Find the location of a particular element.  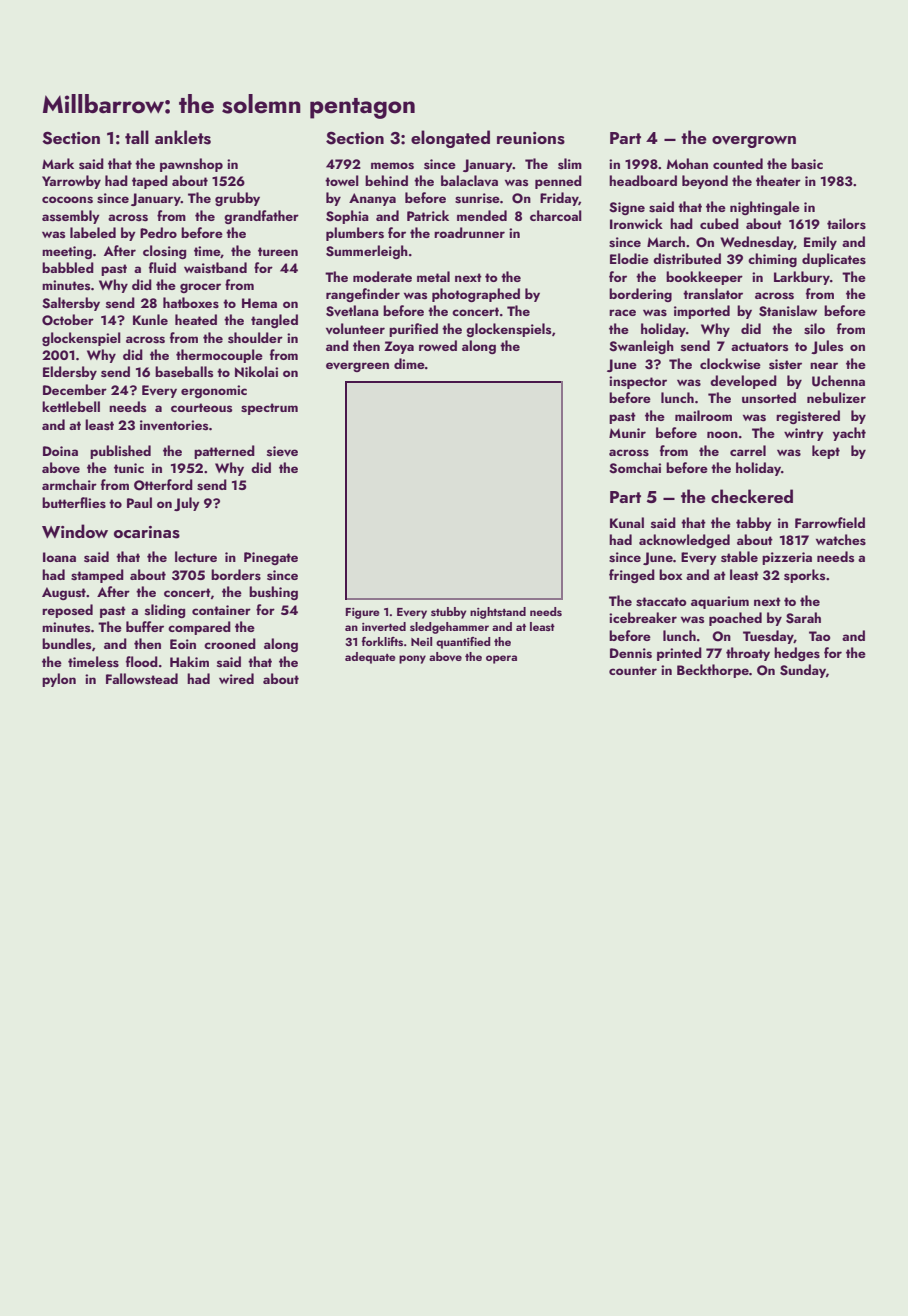

Emily is located at coordinates (820, 243).
